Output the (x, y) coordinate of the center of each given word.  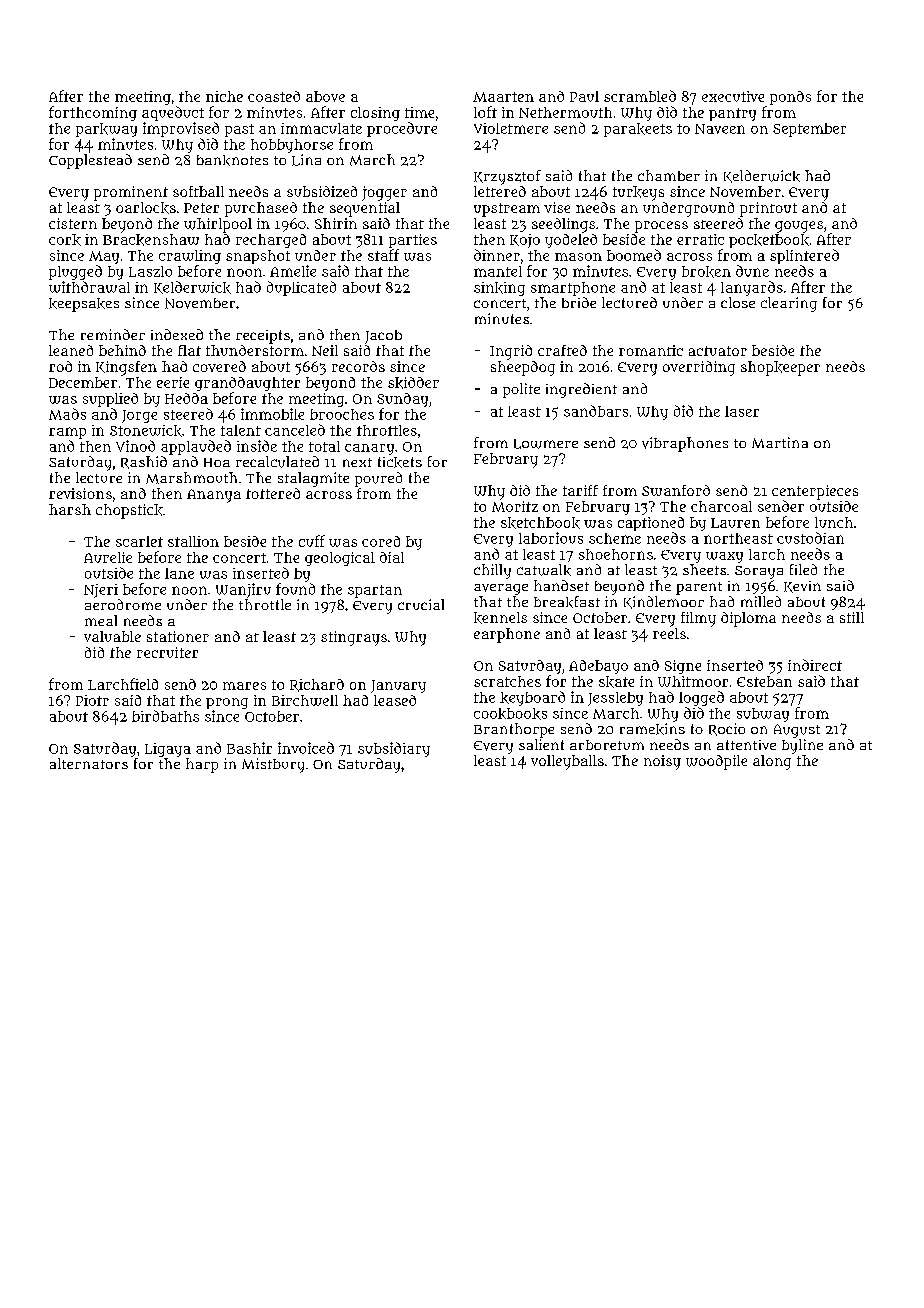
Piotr (92, 700)
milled (761, 601)
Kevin (802, 587)
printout (768, 209)
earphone (507, 635)
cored (381, 541)
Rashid (144, 462)
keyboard (532, 698)
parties (413, 241)
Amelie (293, 271)
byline (802, 746)
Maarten (503, 97)
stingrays (354, 638)
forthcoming (93, 113)
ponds (790, 98)
